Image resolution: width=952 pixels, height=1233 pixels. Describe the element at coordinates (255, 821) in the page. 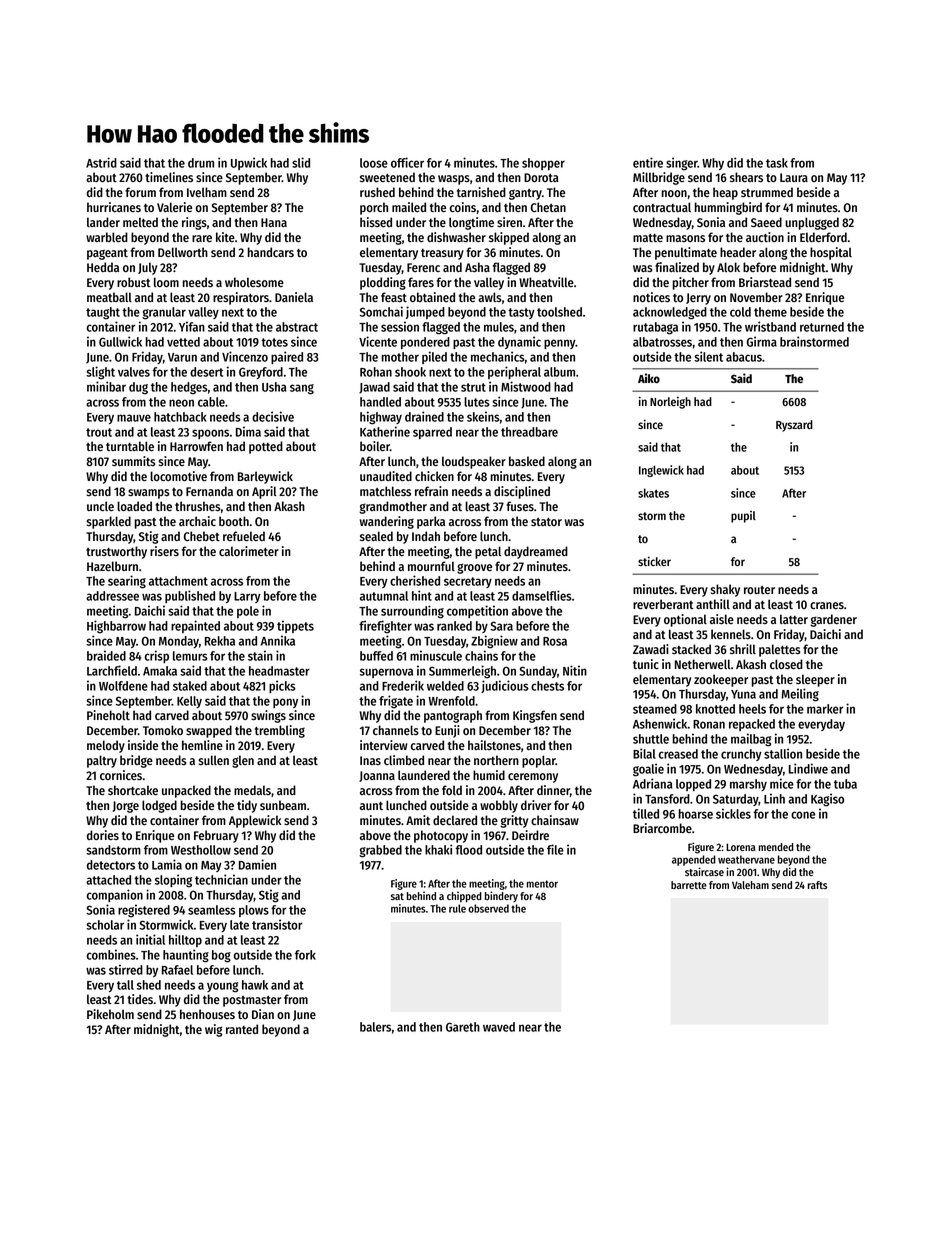

I see `Applewick` at that location.
